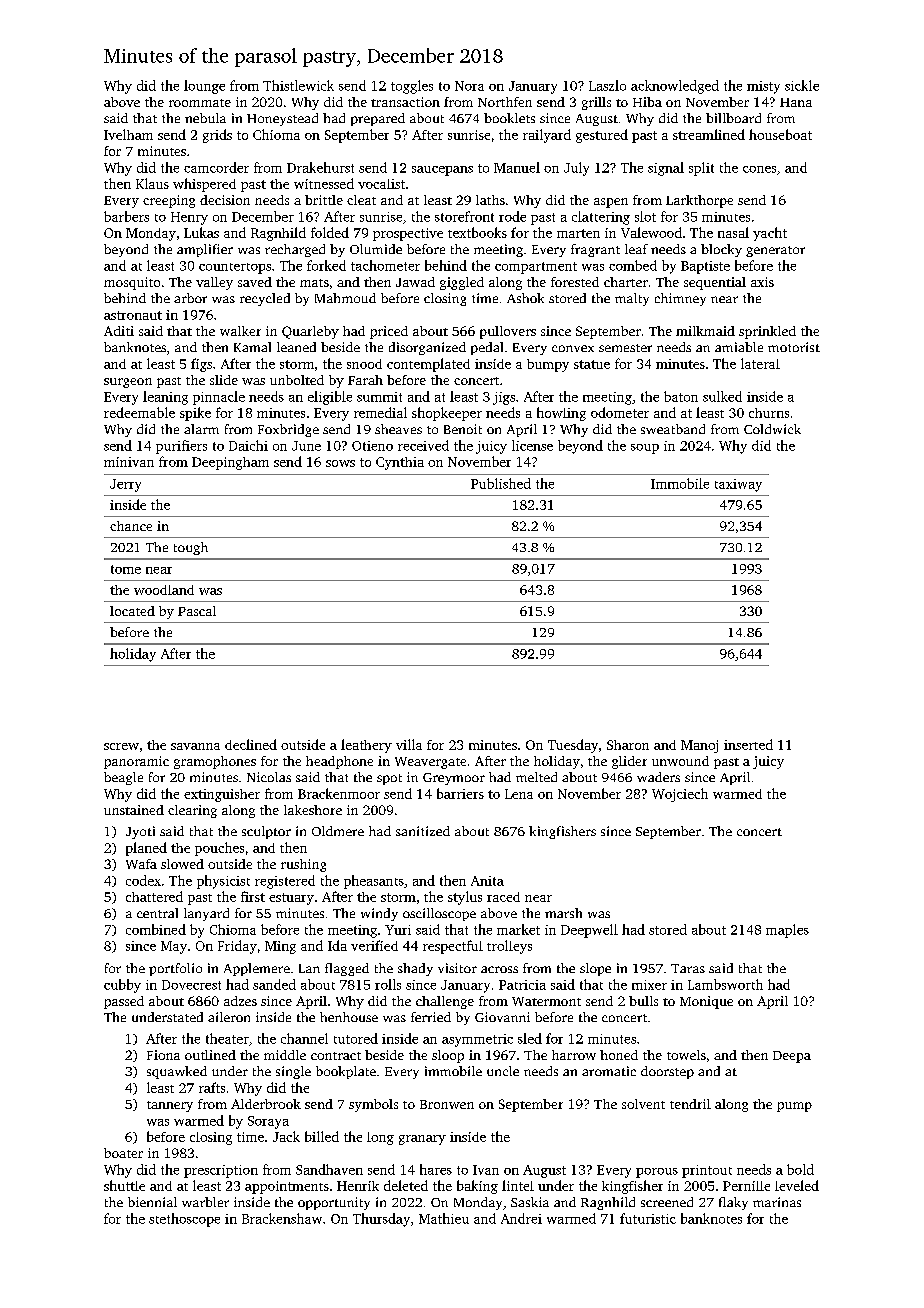  What do you see at coordinates (204, 87) in the page?
I see `lounge` at bounding box center [204, 87].
